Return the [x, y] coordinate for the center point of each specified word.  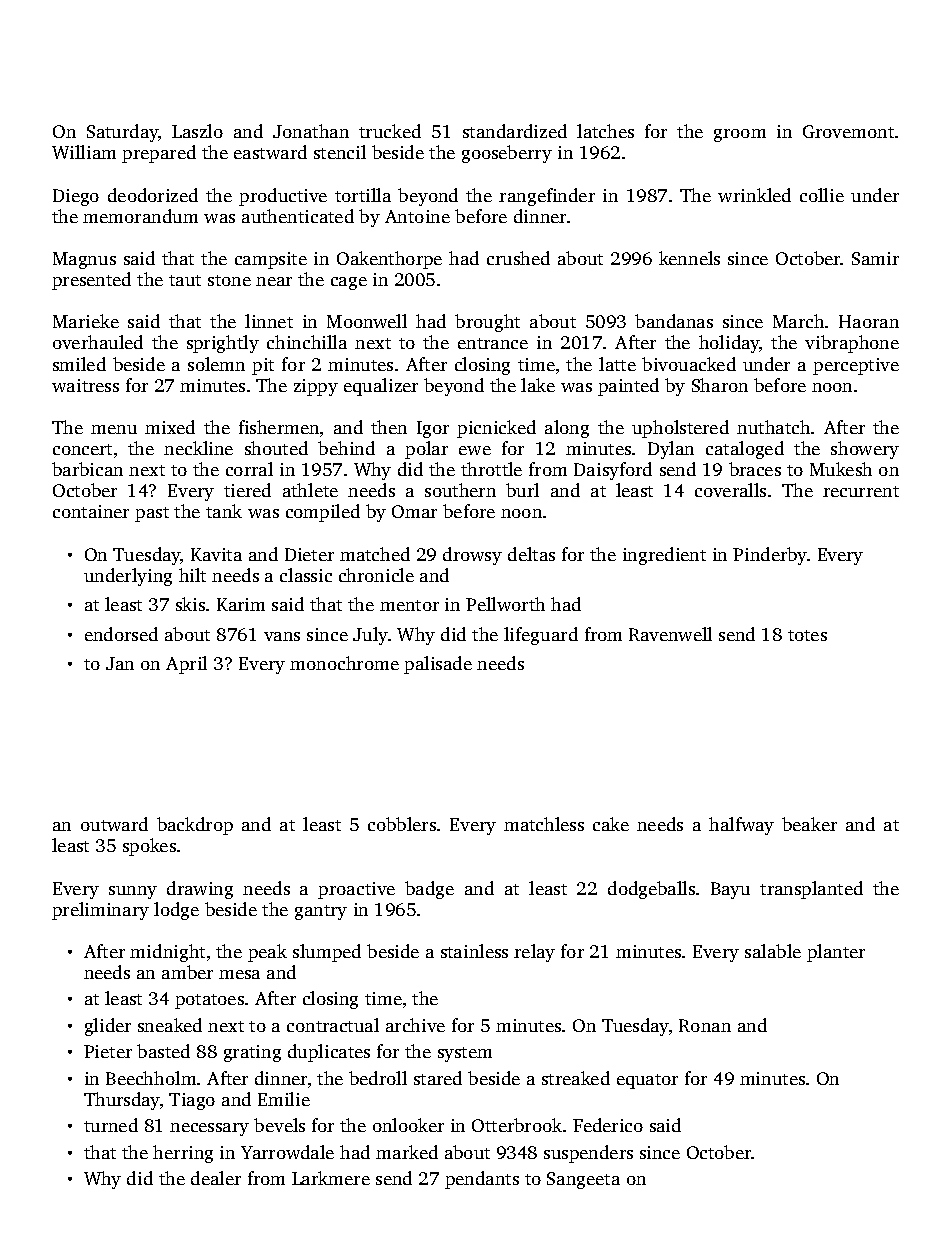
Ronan [705, 1025]
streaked [576, 1078]
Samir [875, 258]
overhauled [98, 342]
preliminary [100, 911]
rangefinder [547, 197]
